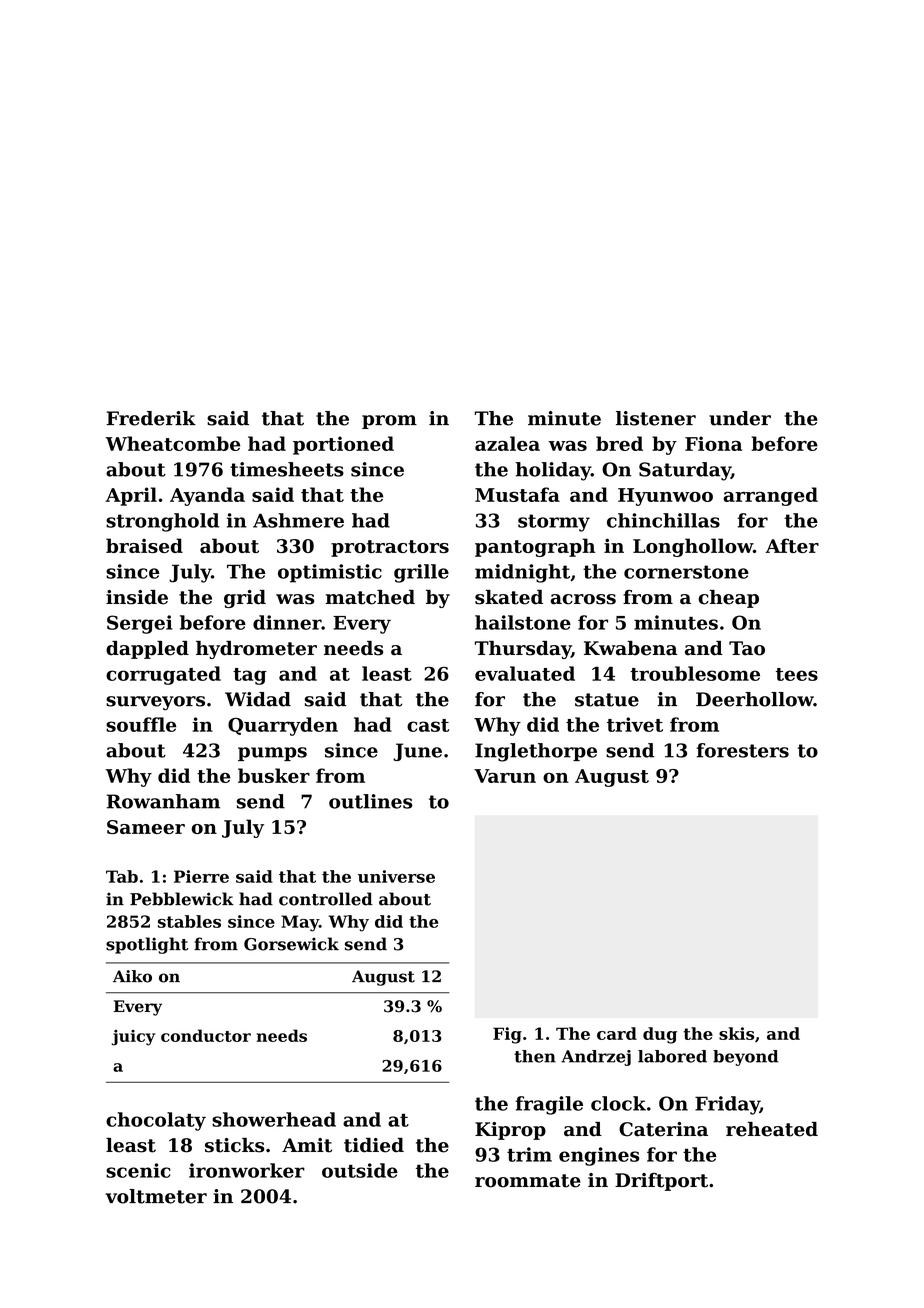 This page has width=924, height=1308. What do you see at coordinates (665, 497) in the page?
I see `Hyunwoo` at bounding box center [665, 497].
